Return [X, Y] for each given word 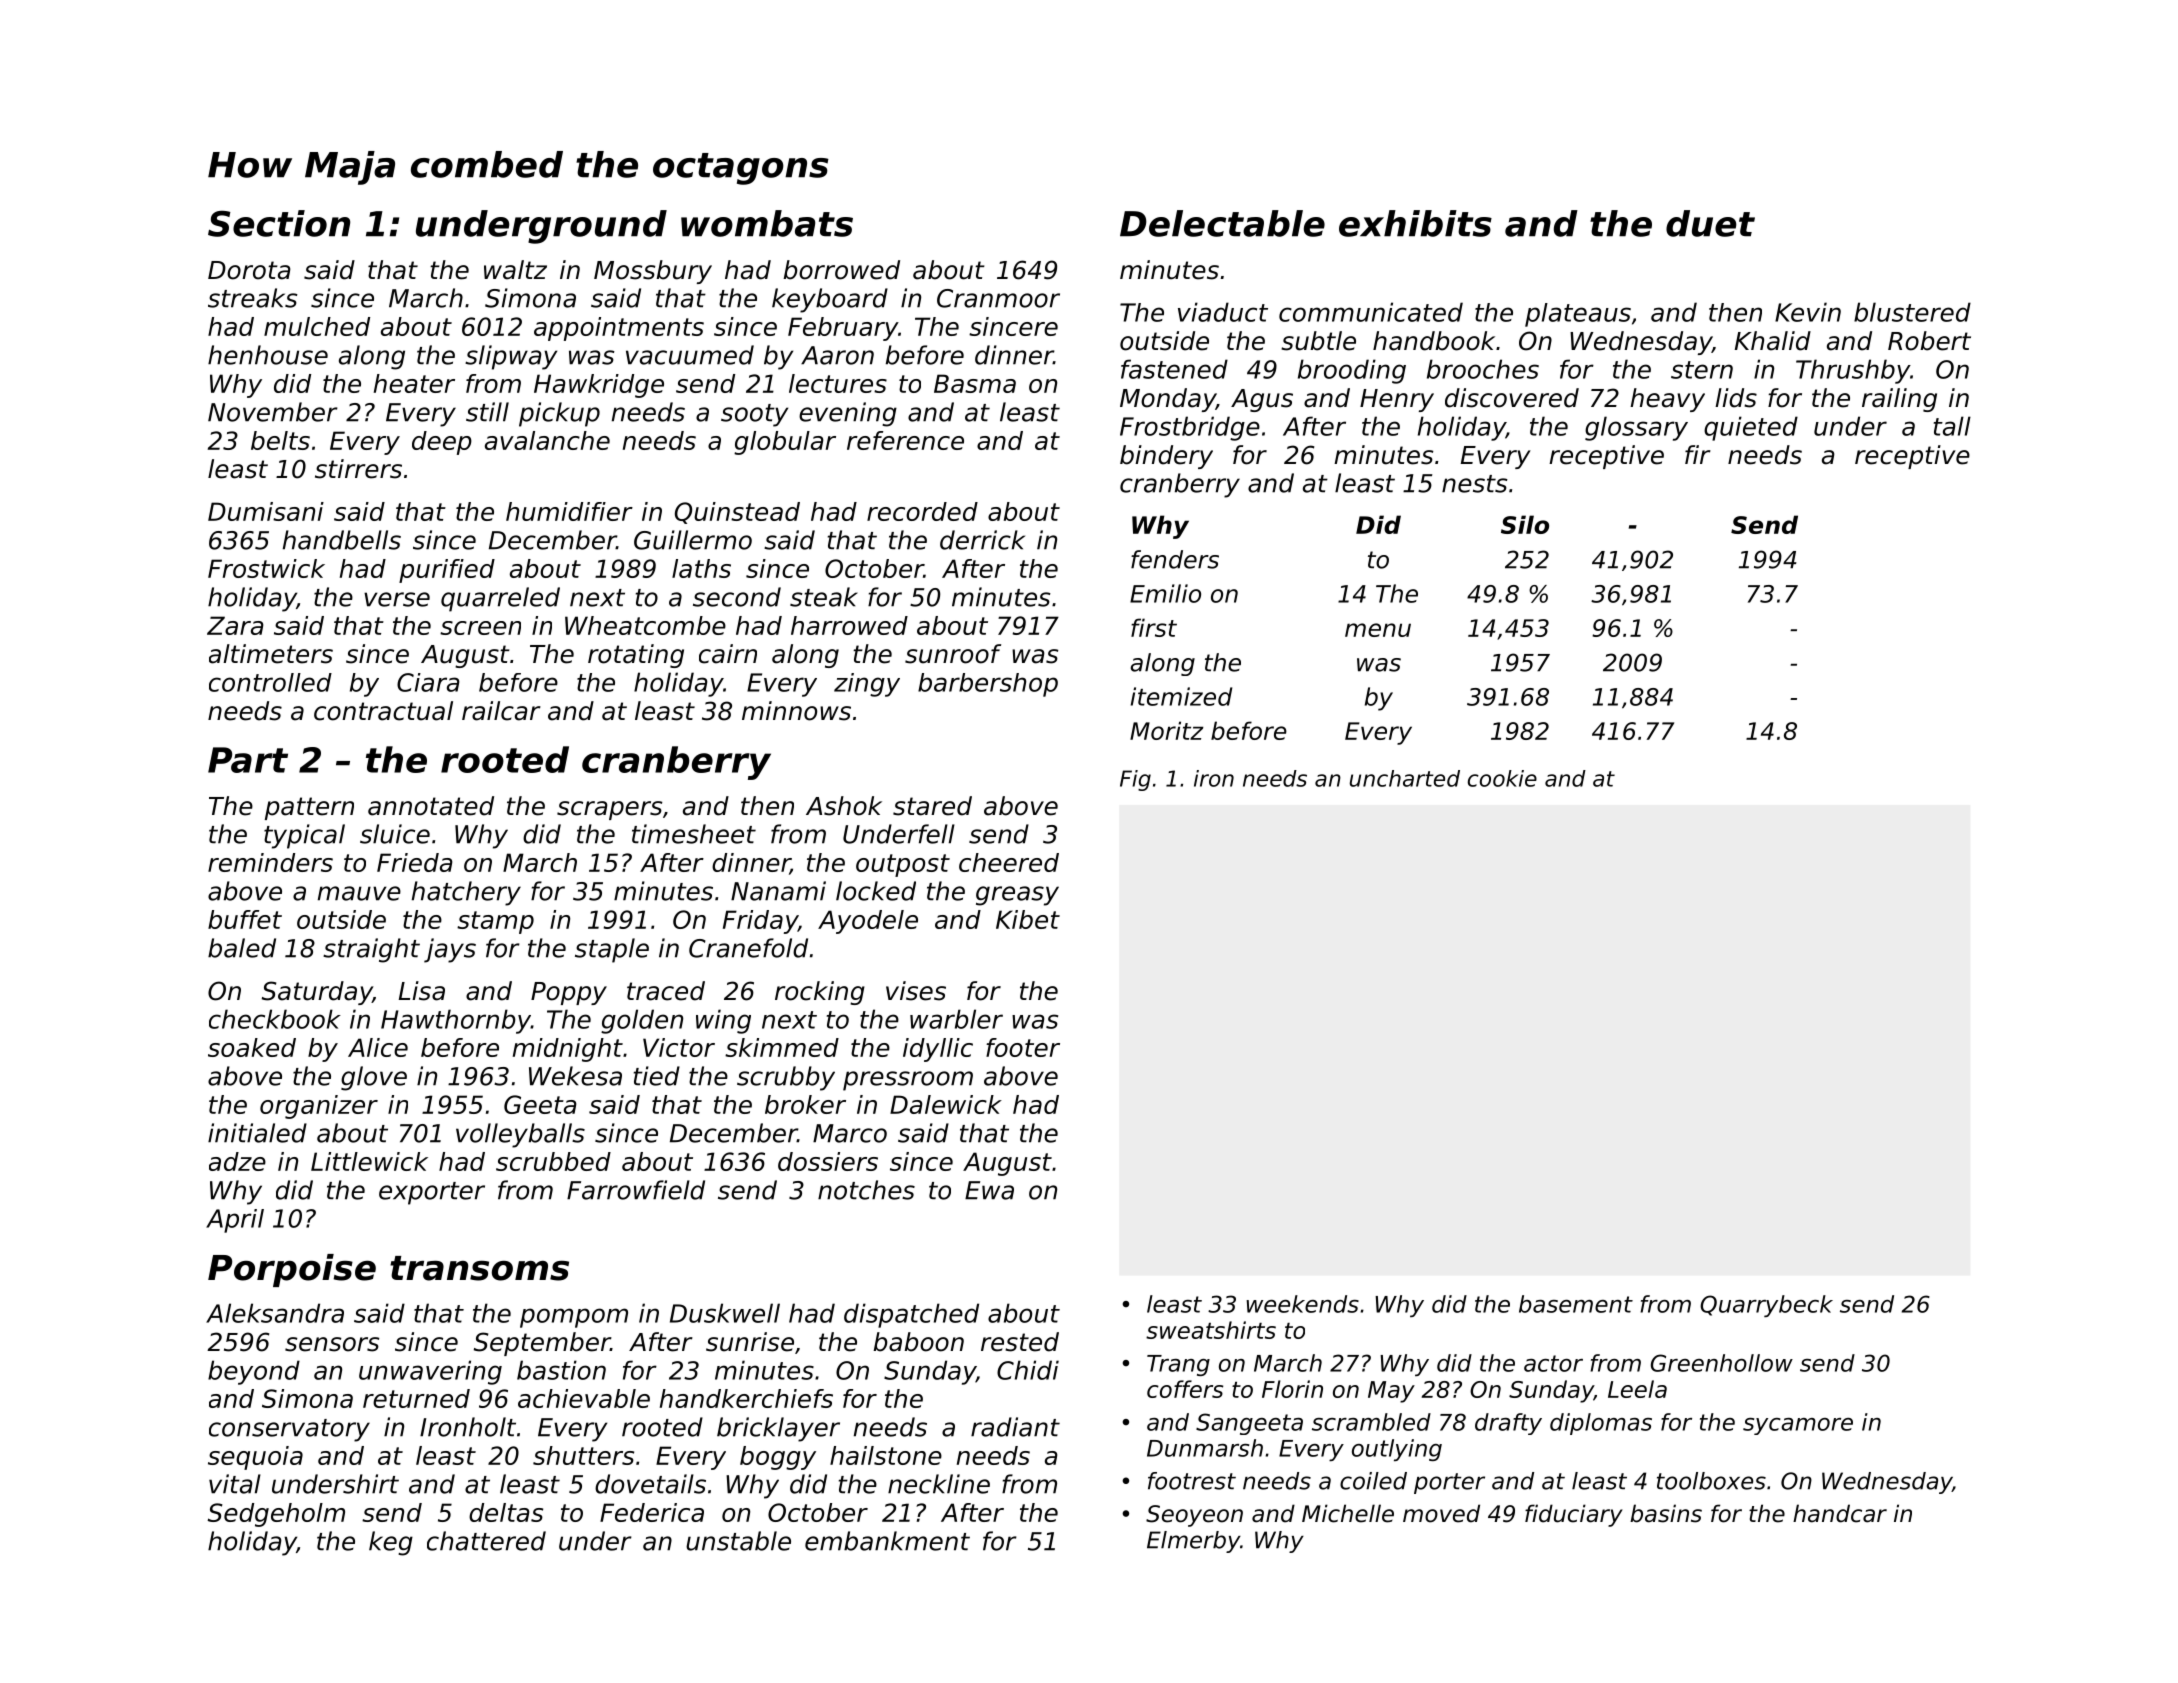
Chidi [1028, 1370]
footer [1023, 1047]
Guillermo [693, 540]
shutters [583, 1455]
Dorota [249, 270]
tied [657, 1076]
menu [1378, 630]
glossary [1636, 428]
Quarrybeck [1766, 1306]
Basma [975, 383]
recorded [922, 511]
